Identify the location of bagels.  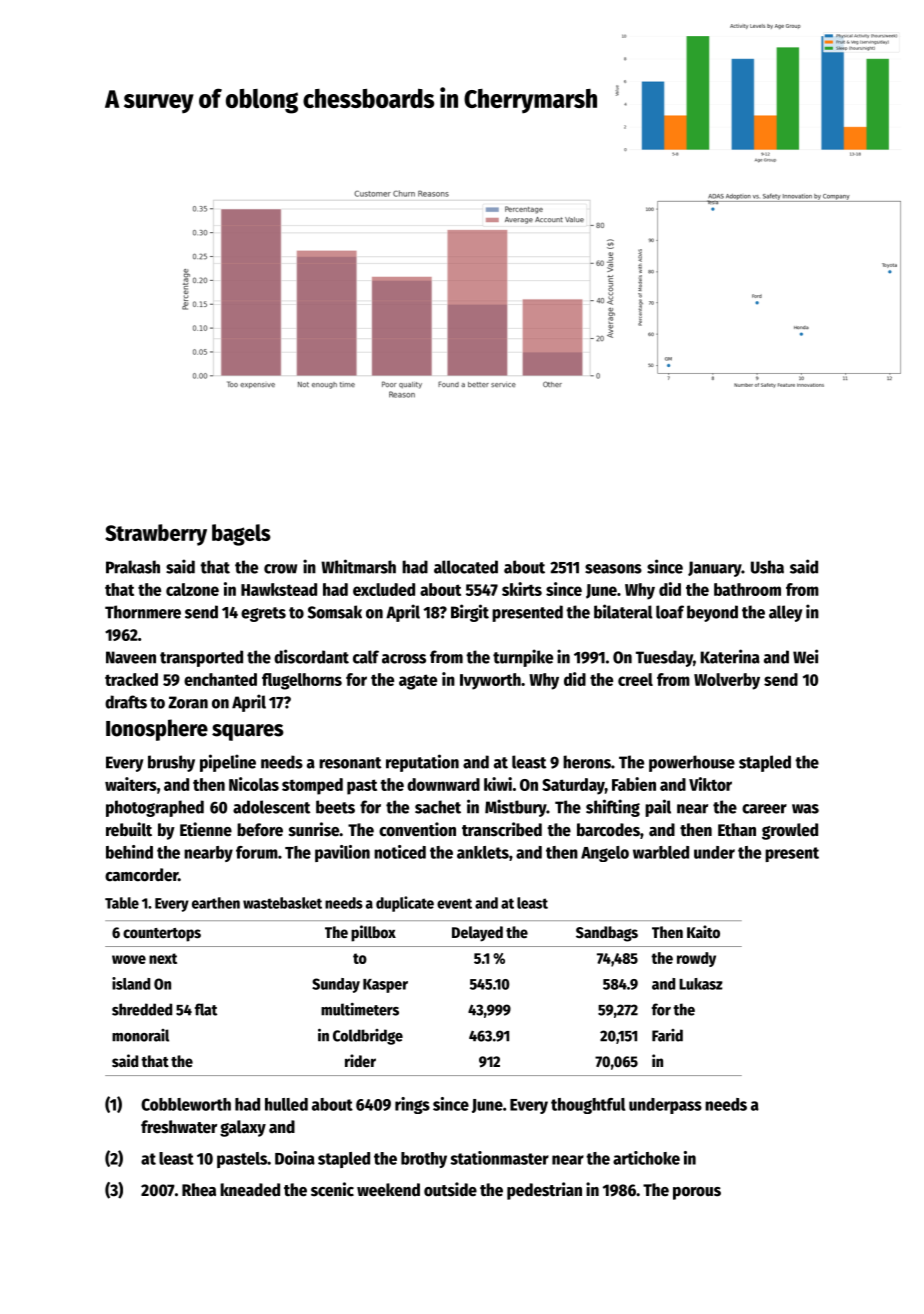
(241, 535).
